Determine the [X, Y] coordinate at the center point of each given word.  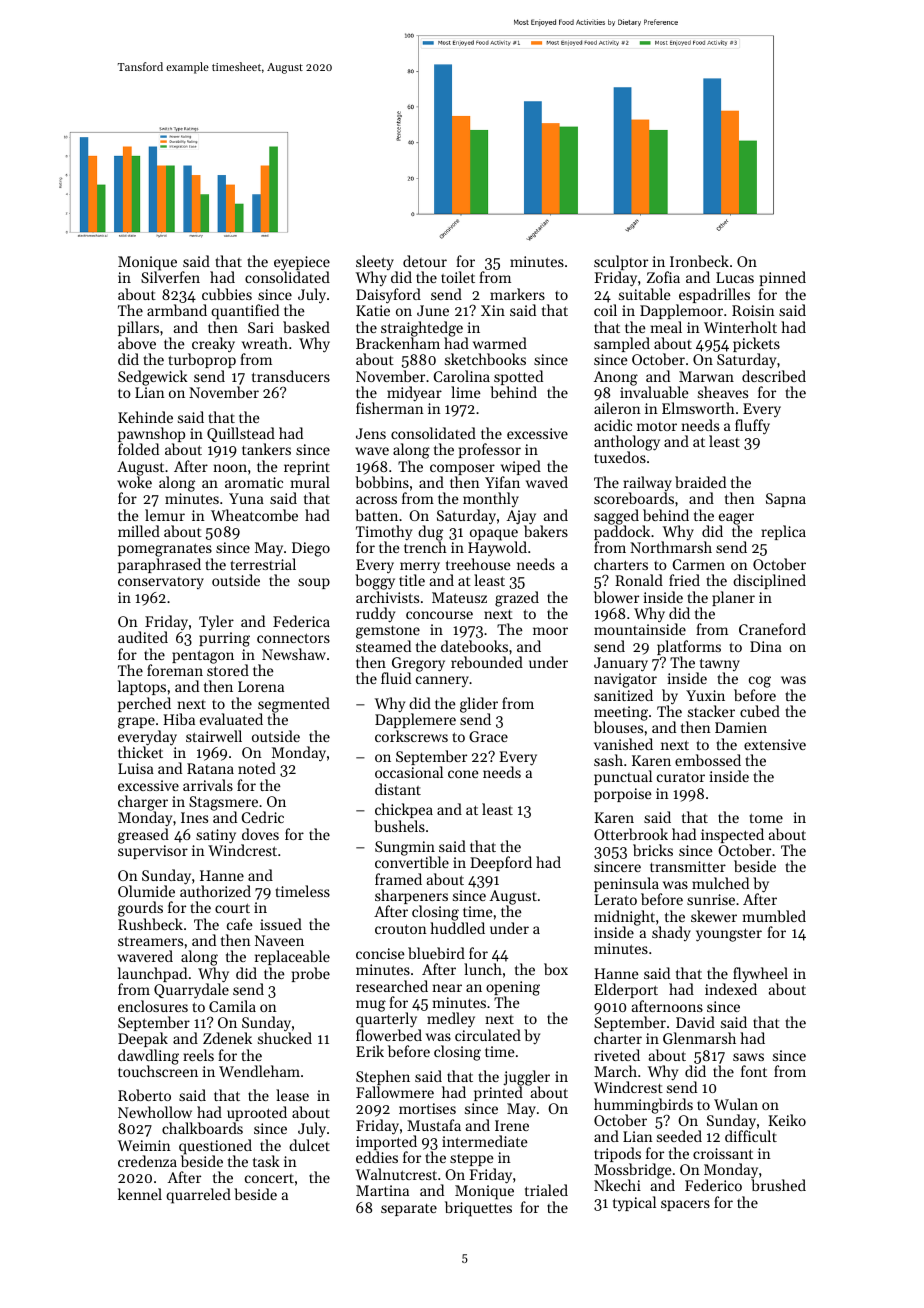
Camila [232, 1006]
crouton [401, 929]
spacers [685, 1205]
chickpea [404, 810]
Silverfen [170, 277]
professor [490, 450]
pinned [783, 278]
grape [136, 723]
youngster [729, 935]
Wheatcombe [254, 515]
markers [517, 294]
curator [681, 777]
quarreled [198, 1196]
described [774, 376]
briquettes [478, 1209]
